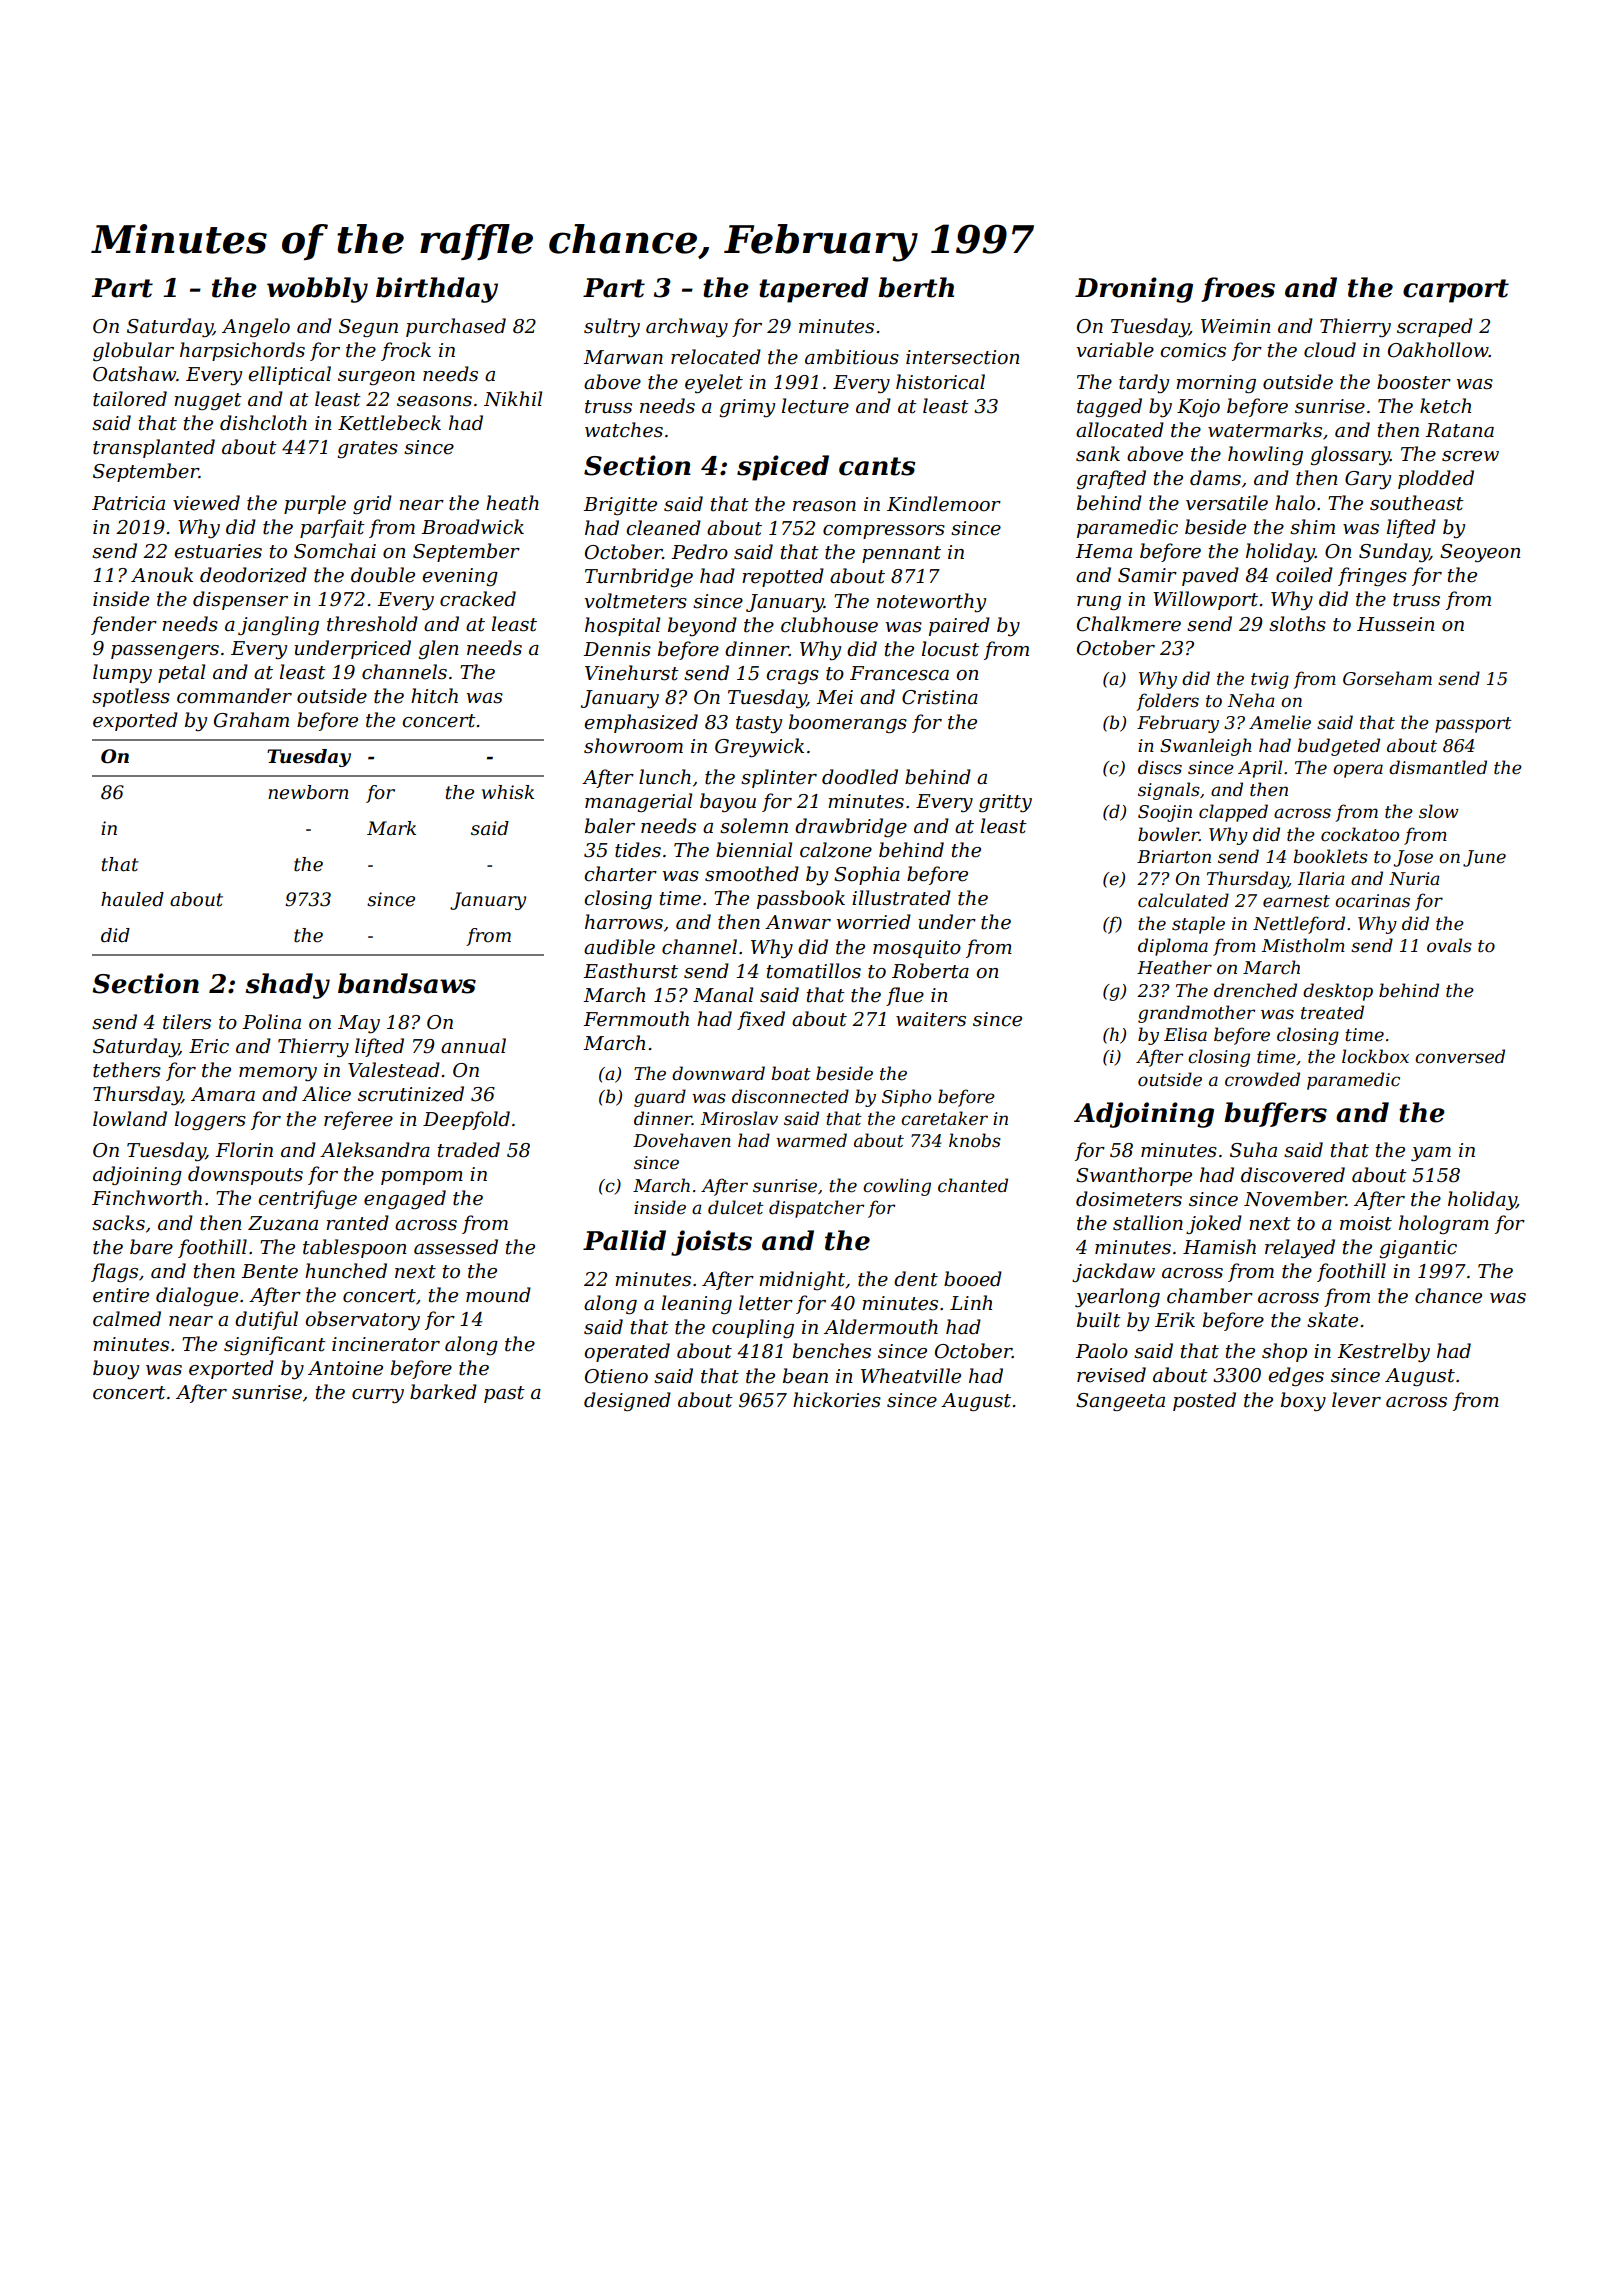 The height and width of the screenshot is (2292, 1620). What do you see at coordinates (814, 290) in the screenshot?
I see `tapered` at bounding box center [814, 290].
